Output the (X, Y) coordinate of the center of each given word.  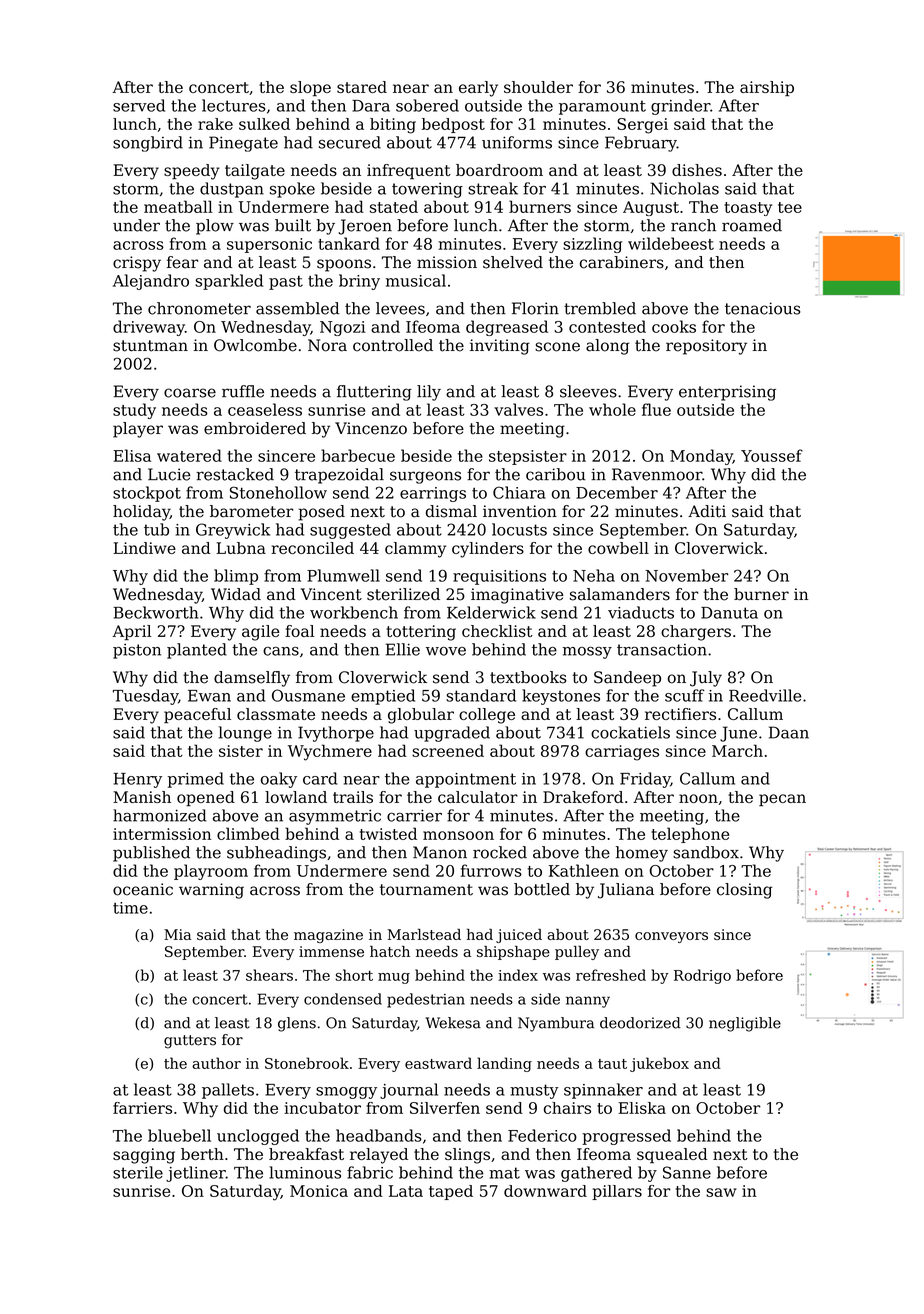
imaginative (517, 596)
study (134, 411)
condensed (343, 999)
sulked (264, 124)
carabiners (622, 262)
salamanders (620, 594)
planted (197, 651)
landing (504, 1064)
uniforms (517, 142)
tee (790, 207)
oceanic (143, 889)
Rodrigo (702, 976)
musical (416, 280)
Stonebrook (307, 1063)
